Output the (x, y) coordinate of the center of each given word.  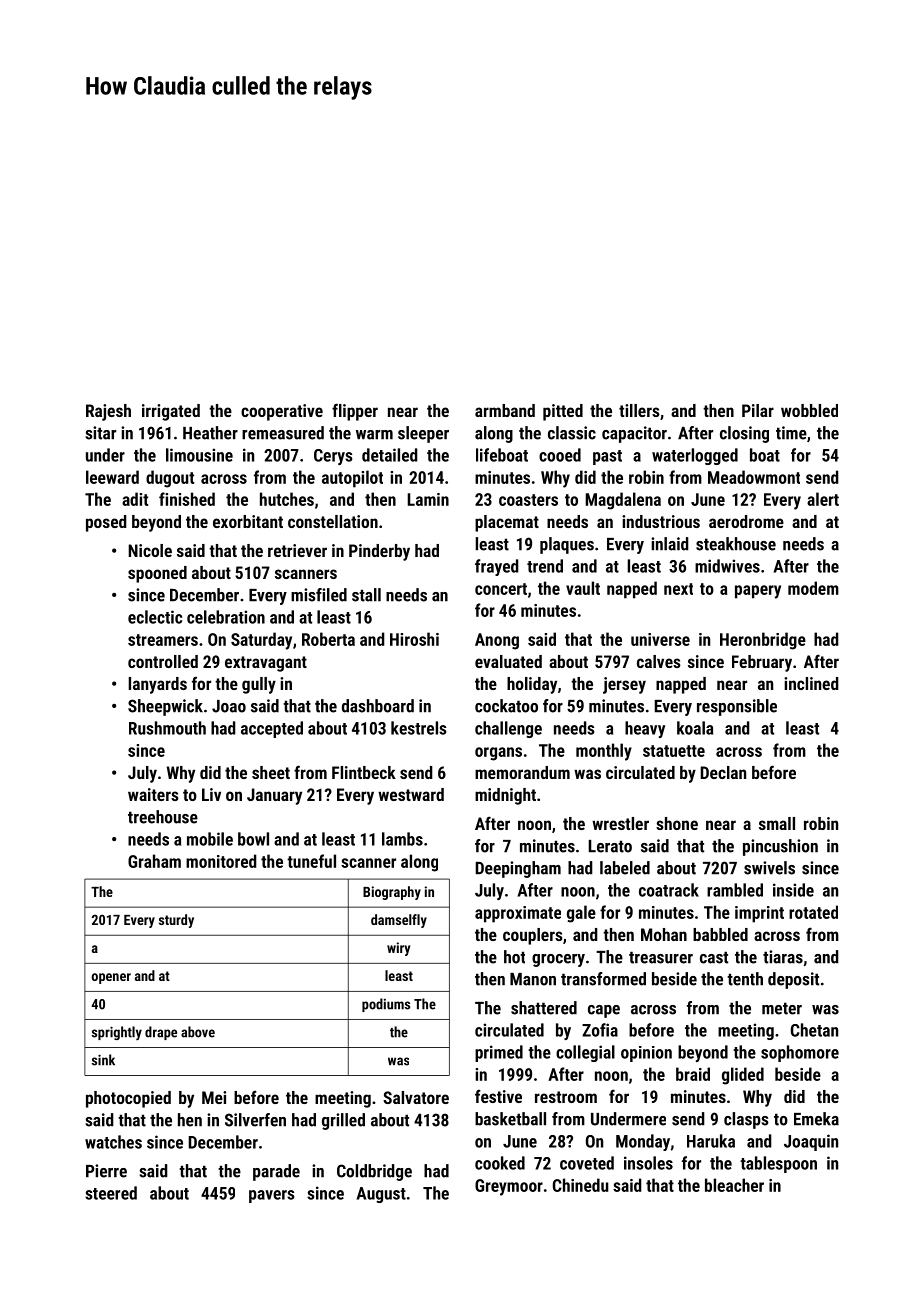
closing (744, 434)
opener (111, 978)
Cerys (333, 457)
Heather (210, 433)
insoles (648, 1163)
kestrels (419, 728)
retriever (297, 550)
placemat (507, 523)
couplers (533, 936)
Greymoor (509, 1187)
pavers (272, 1196)
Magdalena (623, 501)
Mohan (664, 934)
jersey (624, 685)
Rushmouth (167, 728)
